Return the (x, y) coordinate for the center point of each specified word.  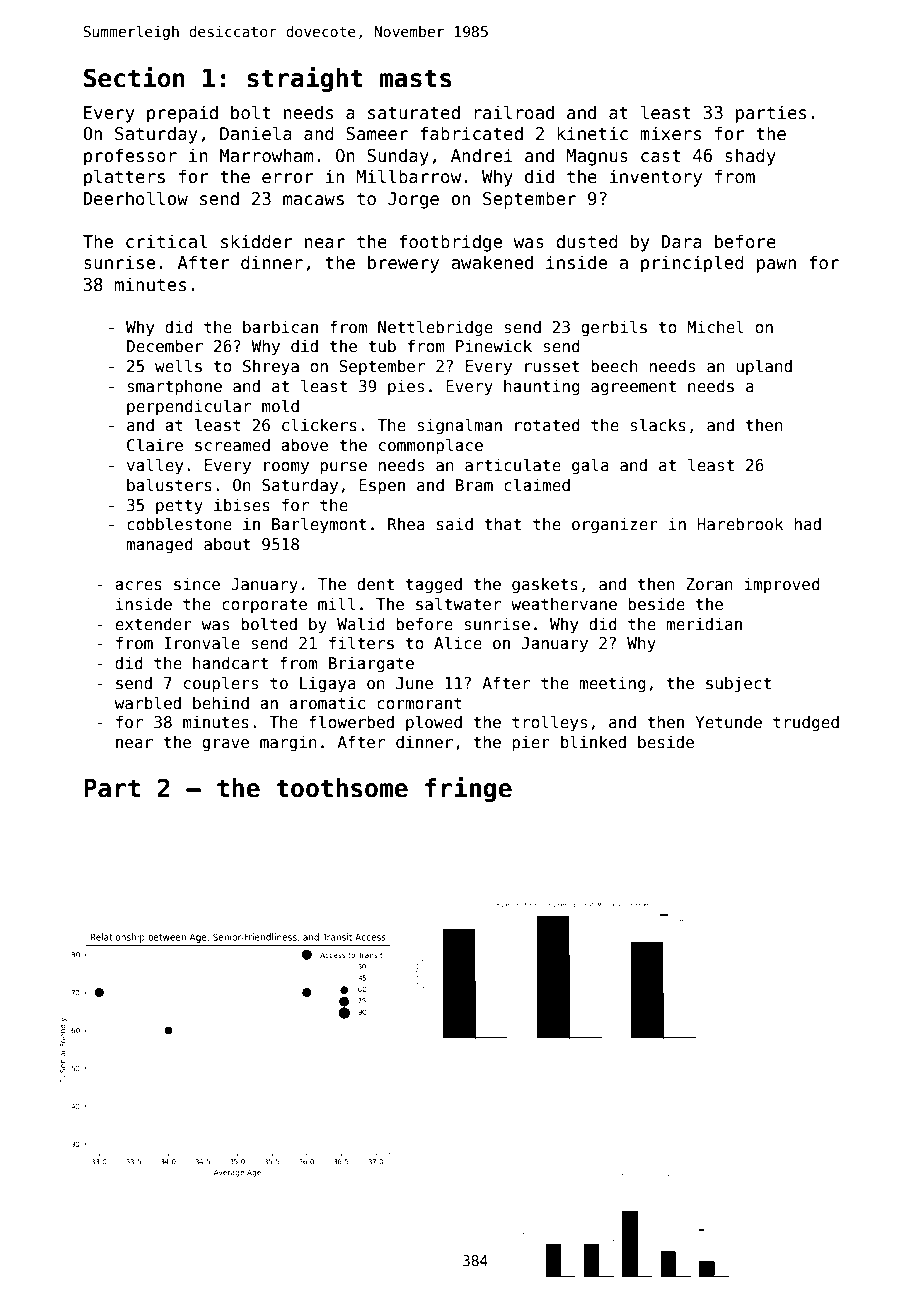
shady (750, 157)
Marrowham (266, 155)
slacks (658, 425)
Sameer (377, 134)
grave (225, 745)
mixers (670, 133)
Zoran (709, 584)
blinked (593, 741)
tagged (434, 585)
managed (160, 545)
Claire (155, 444)
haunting (542, 387)
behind (221, 702)
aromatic (327, 703)
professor (130, 157)
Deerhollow (135, 198)
